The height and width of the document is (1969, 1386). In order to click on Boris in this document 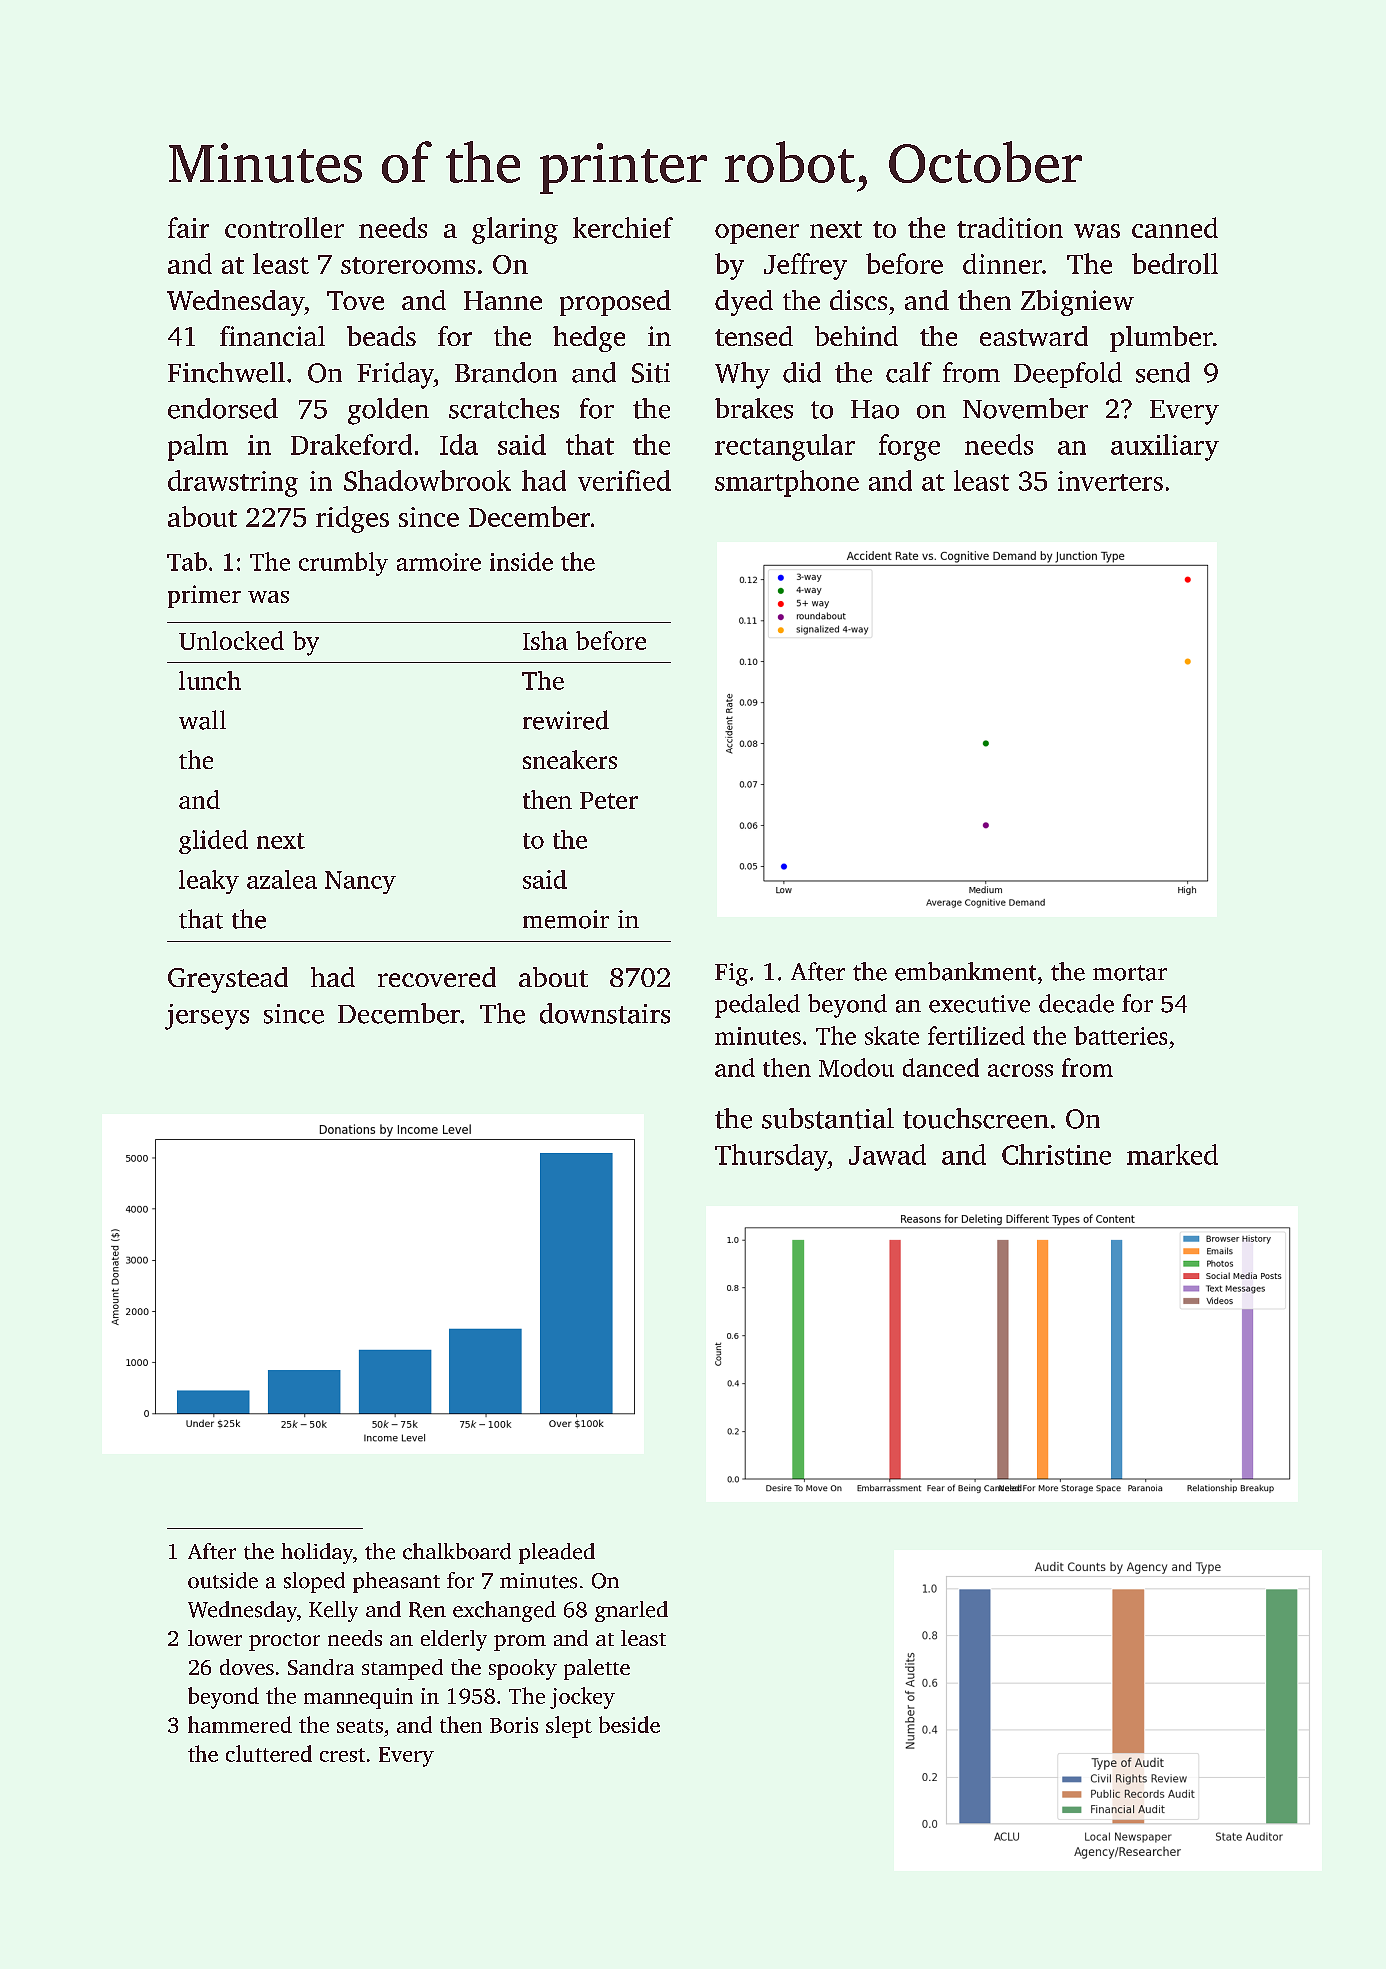, I will do `click(514, 1725)`.
